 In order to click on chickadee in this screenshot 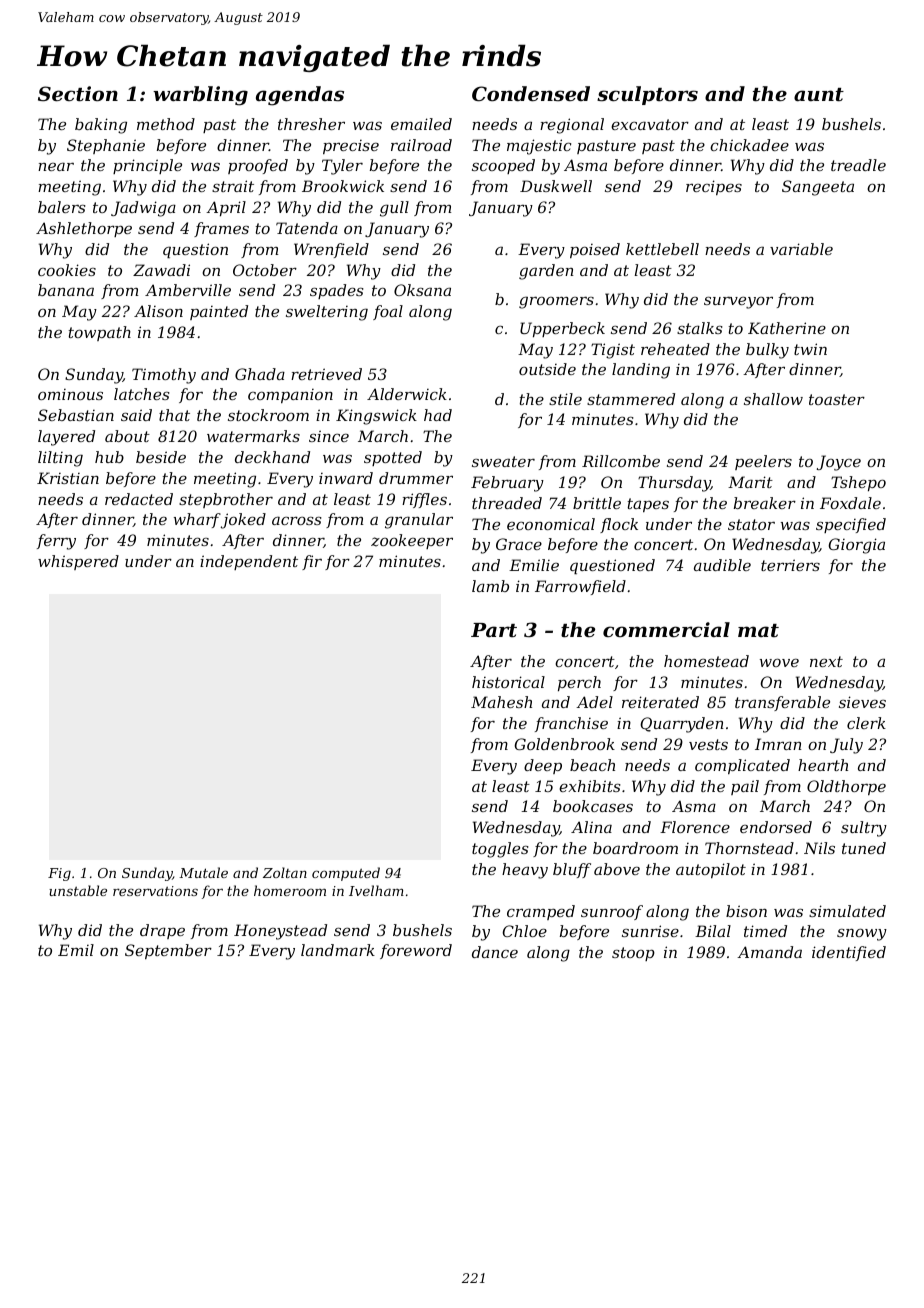, I will do `click(749, 145)`.
